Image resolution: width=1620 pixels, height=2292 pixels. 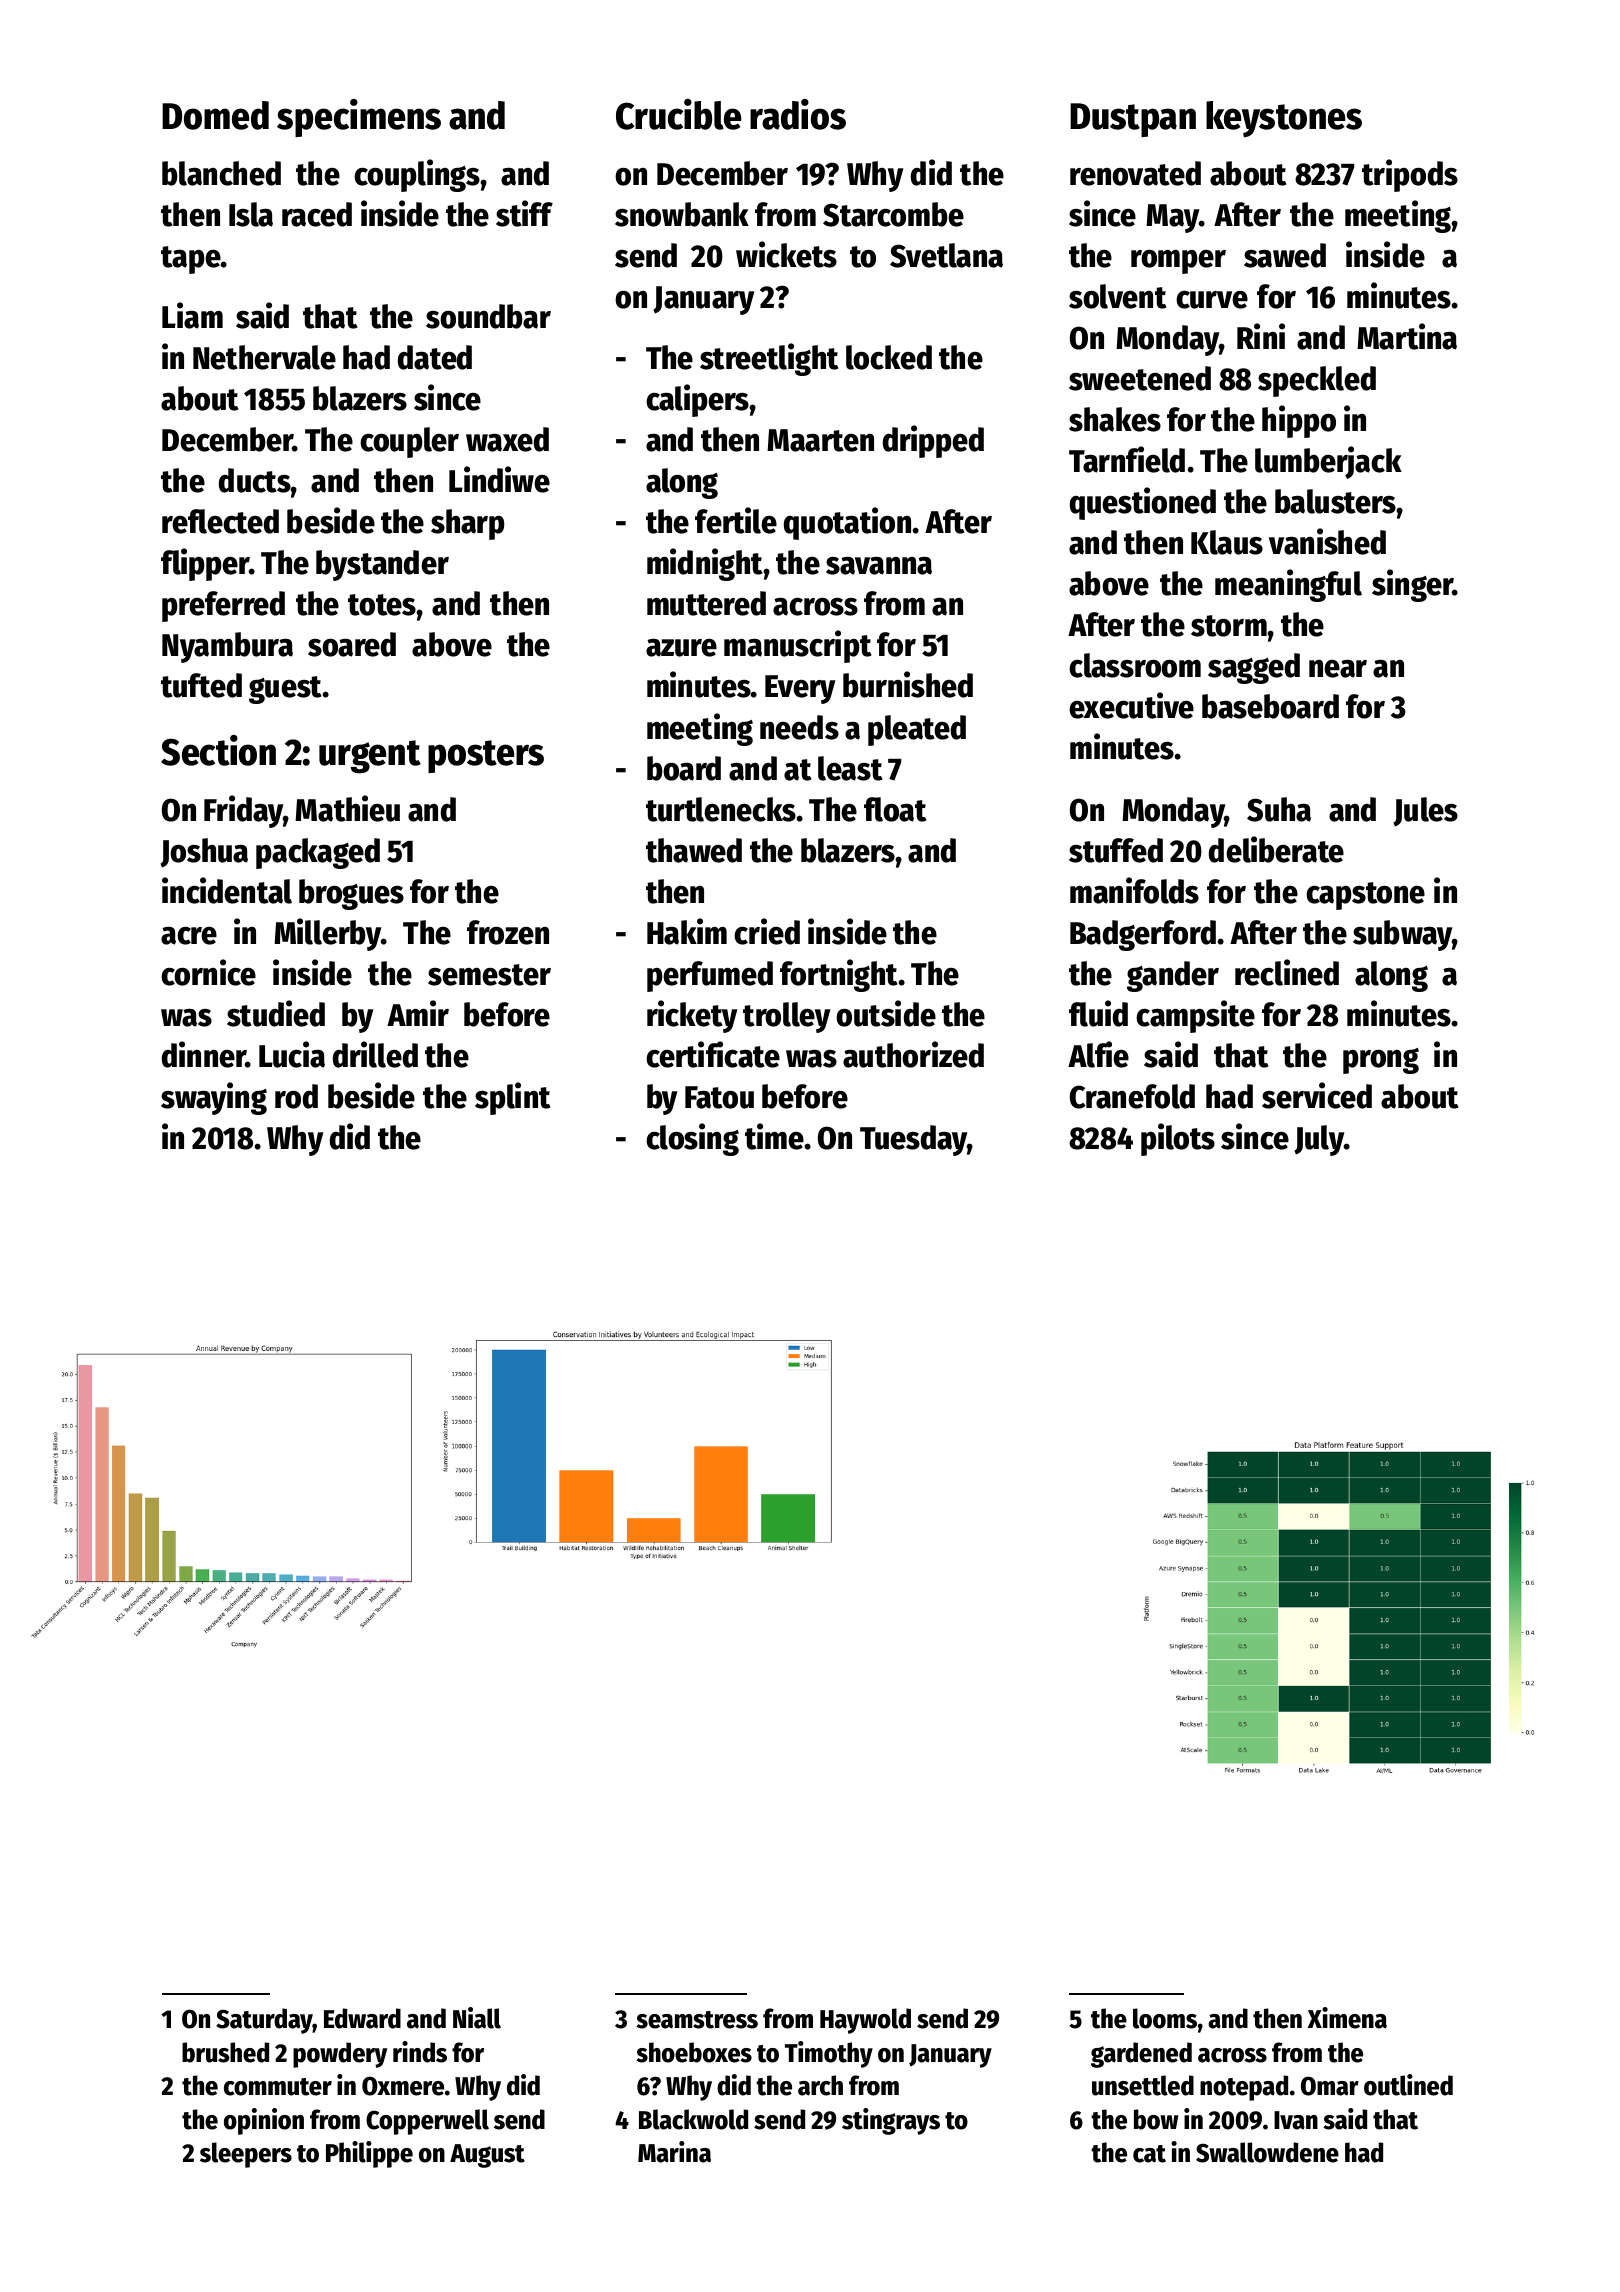 What do you see at coordinates (1165, 2018) in the screenshot?
I see `looms` at bounding box center [1165, 2018].
